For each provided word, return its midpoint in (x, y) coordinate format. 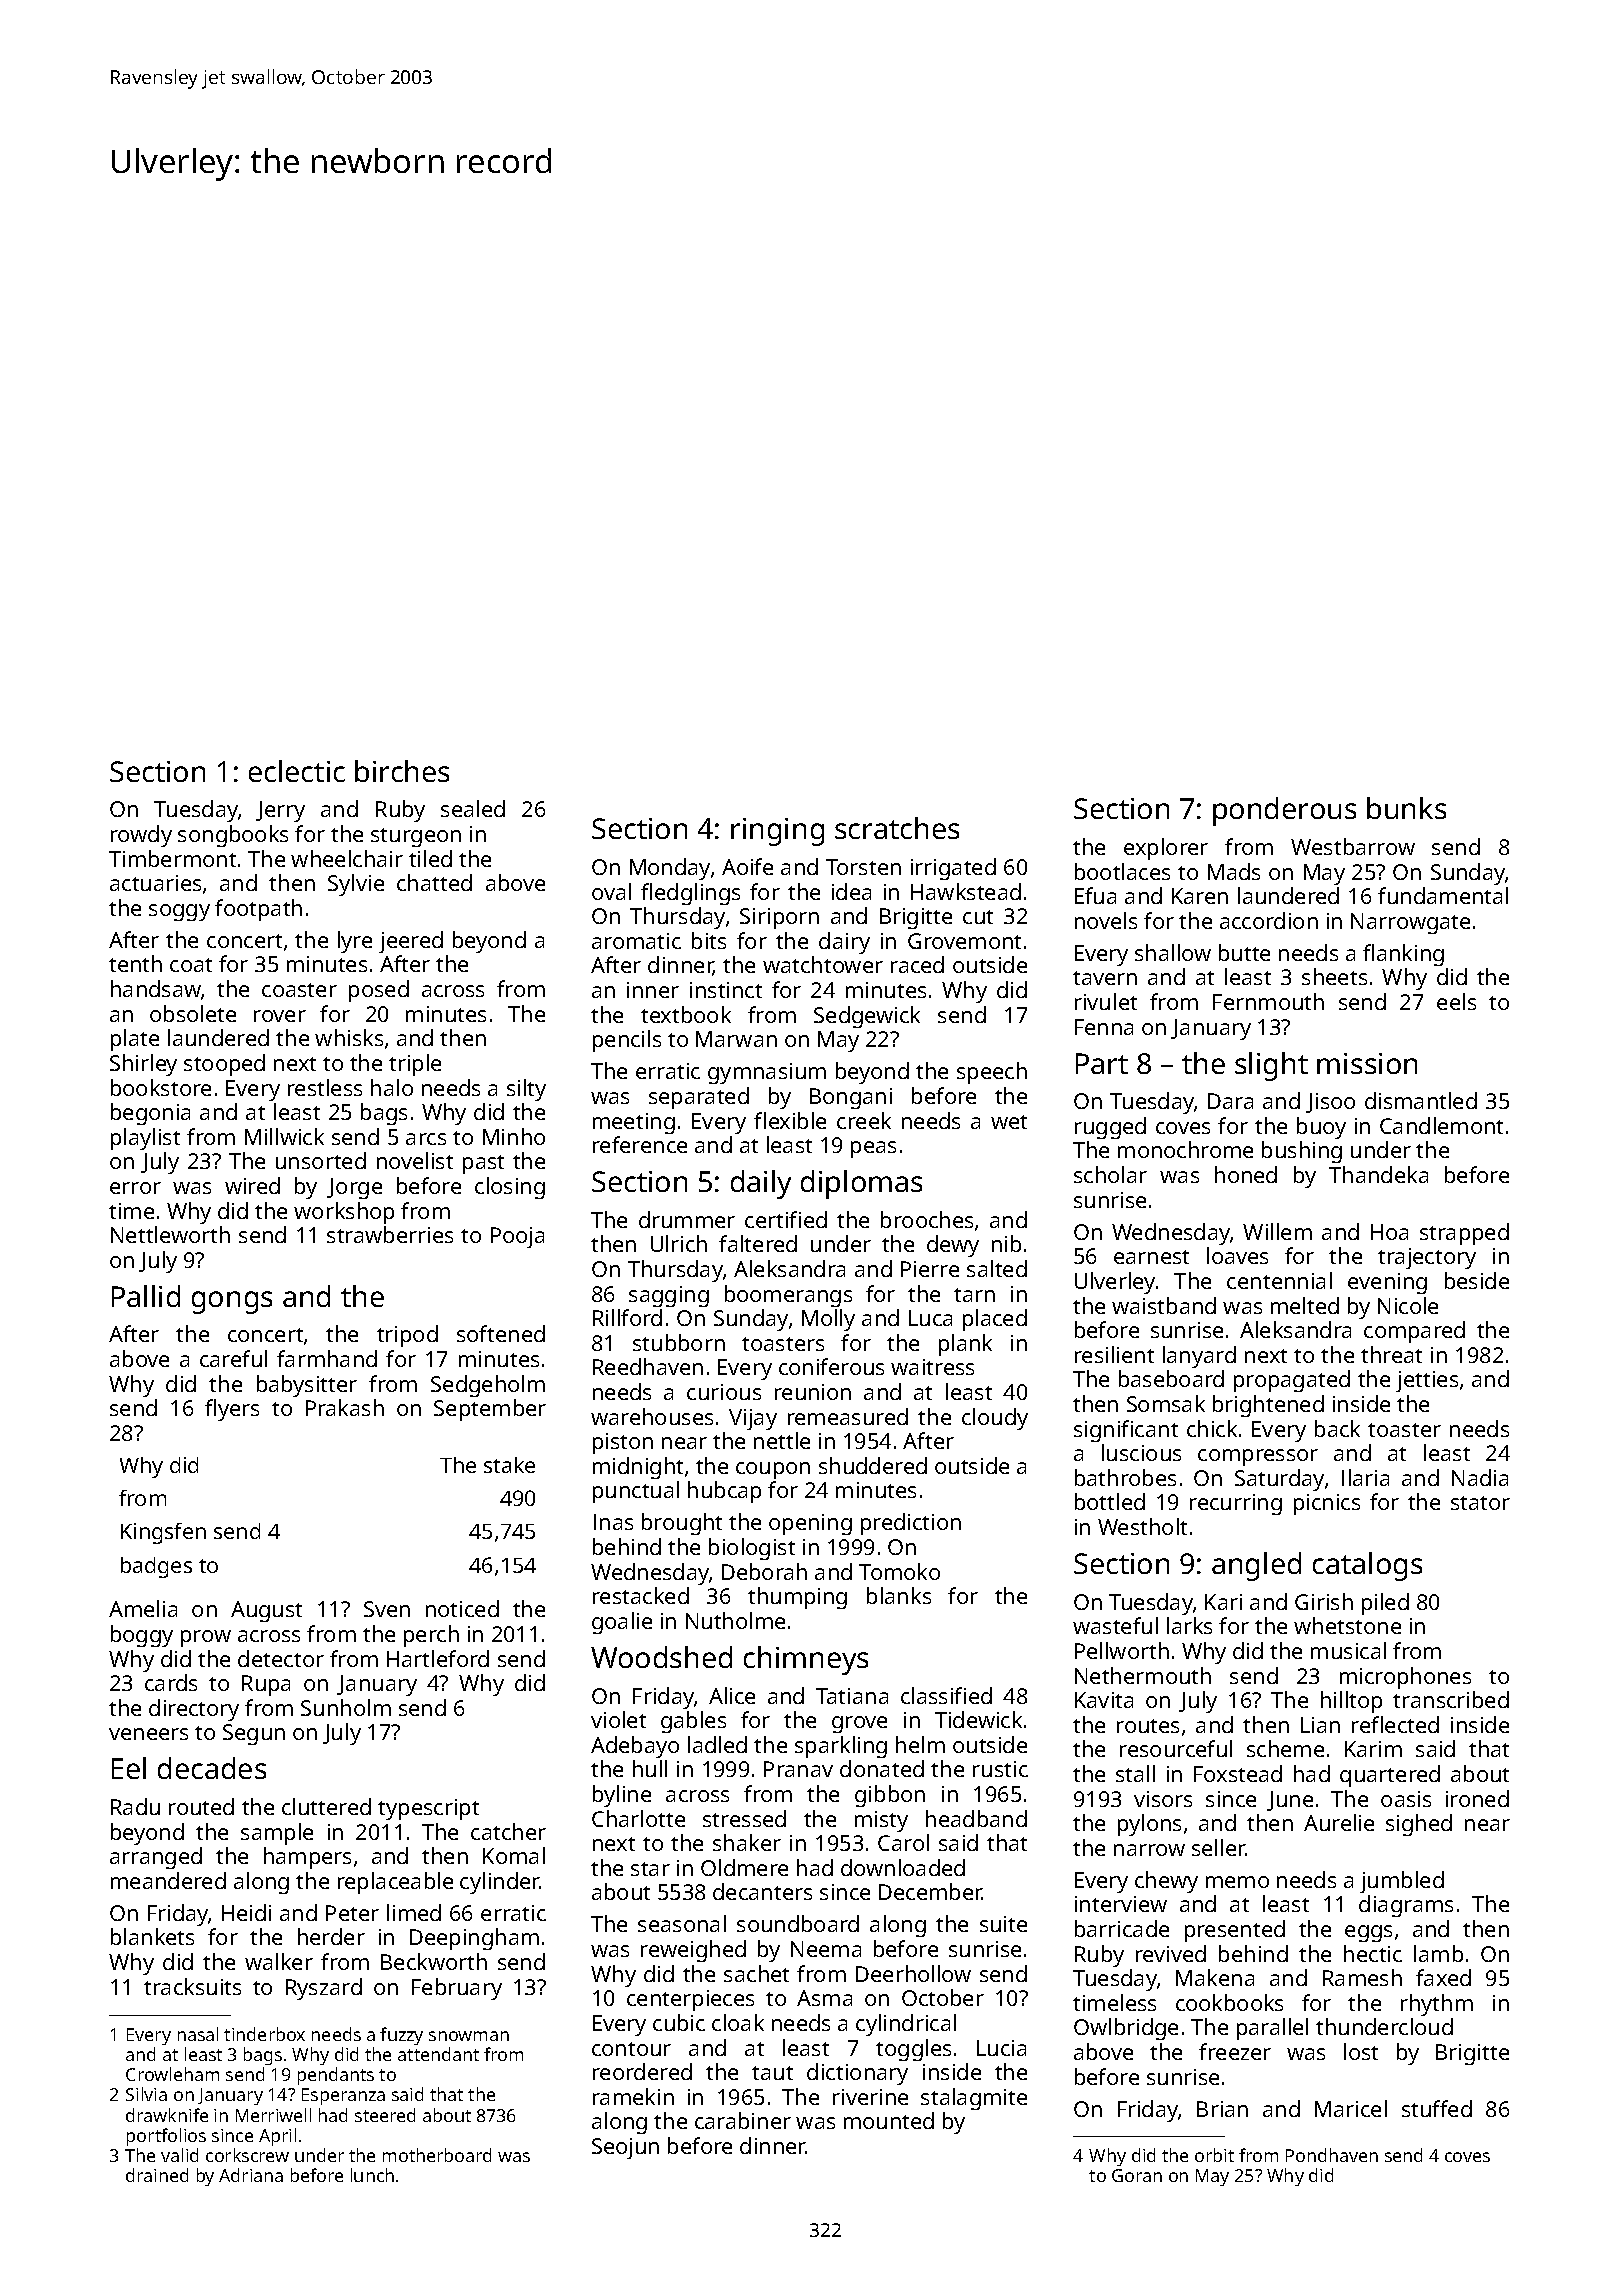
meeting (634, 1123)
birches (402, 771)
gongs (232, 1302)
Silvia (146, 2094)
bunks (1406, 808)
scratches (897, 828)
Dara (1230, 1101)
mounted (889, 2120)
